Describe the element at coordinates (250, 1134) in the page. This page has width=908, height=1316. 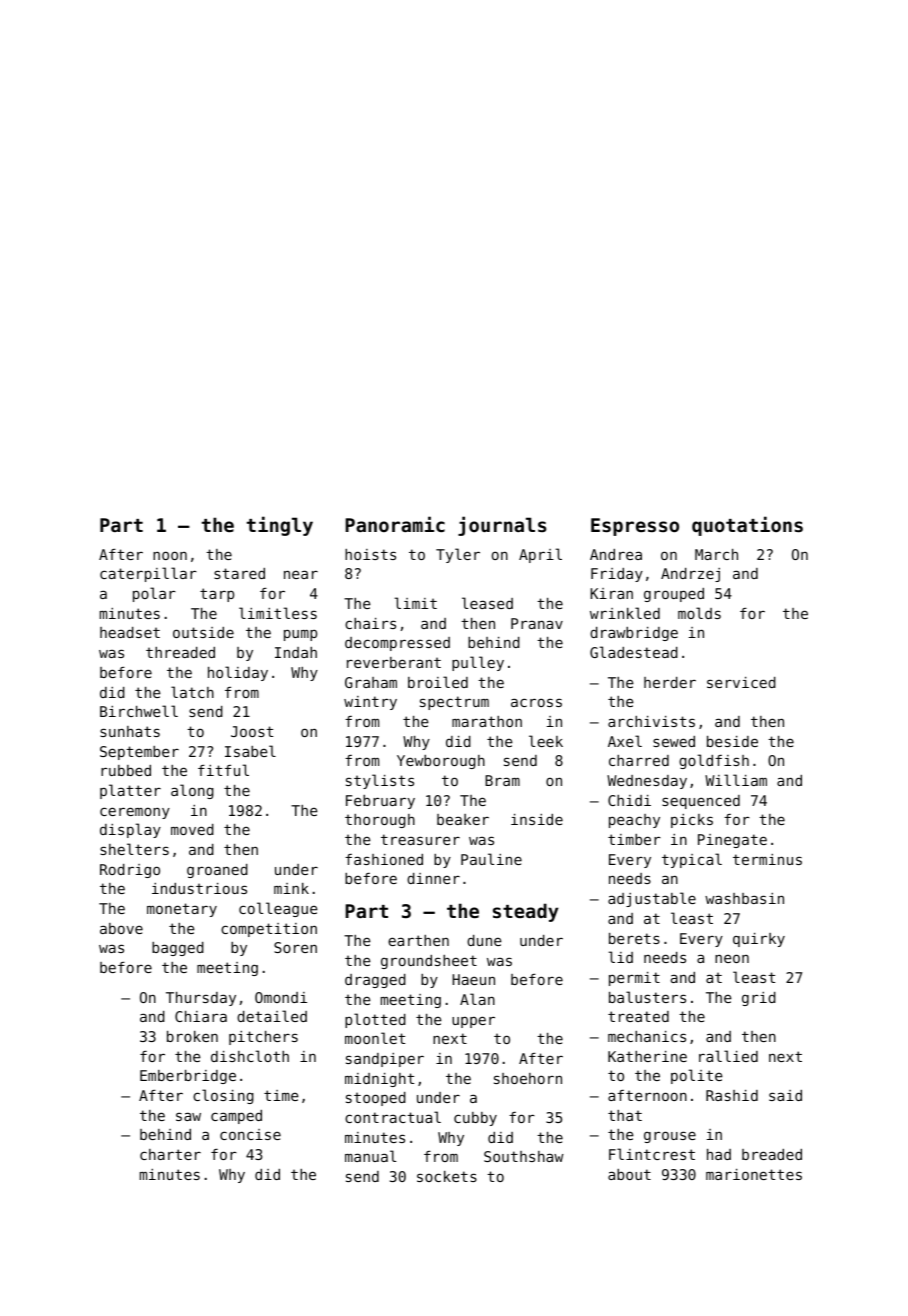
I see `concise` at that location.
